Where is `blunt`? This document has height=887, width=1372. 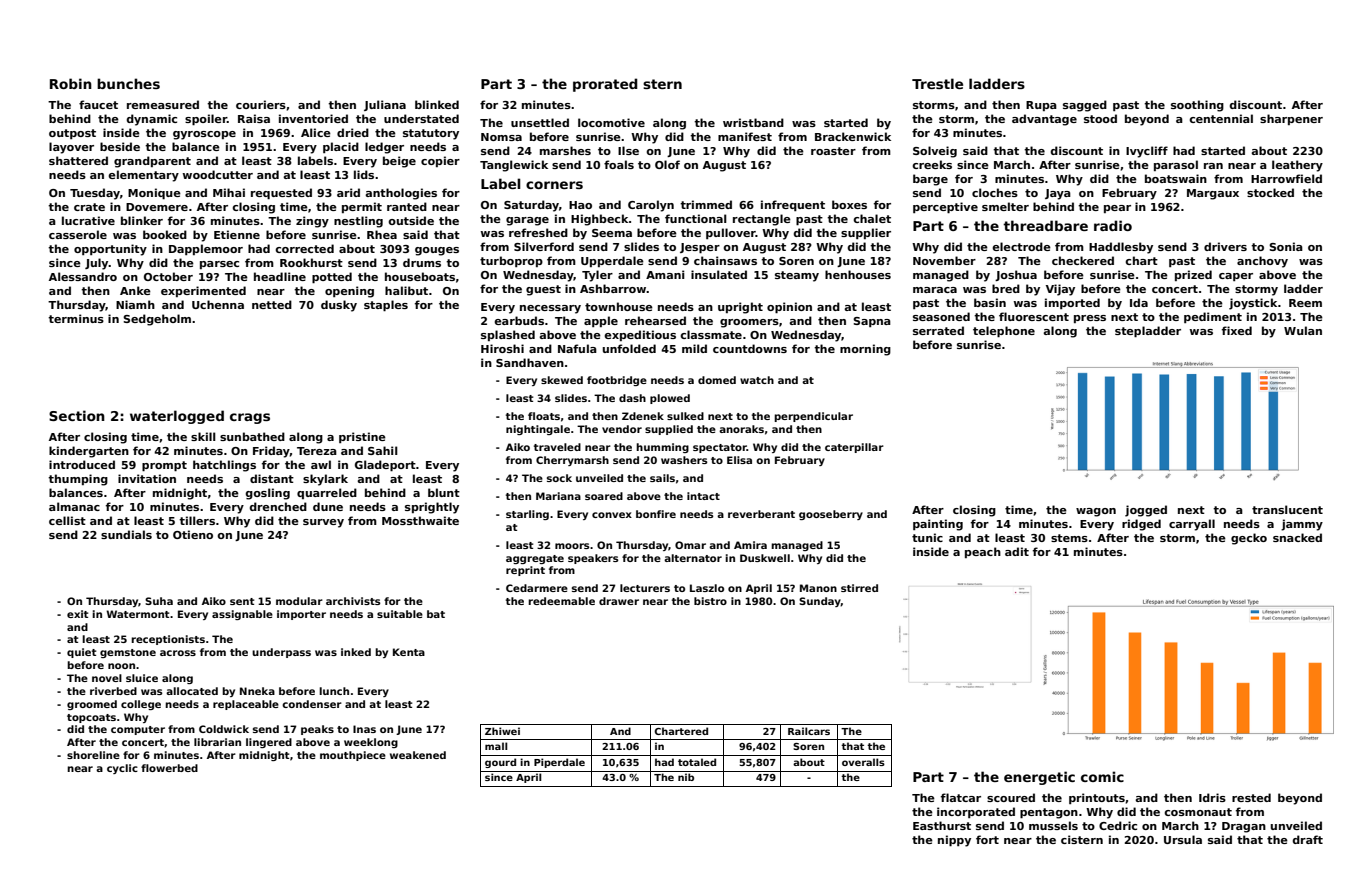
blunt is located at coordinates (444, 492).
